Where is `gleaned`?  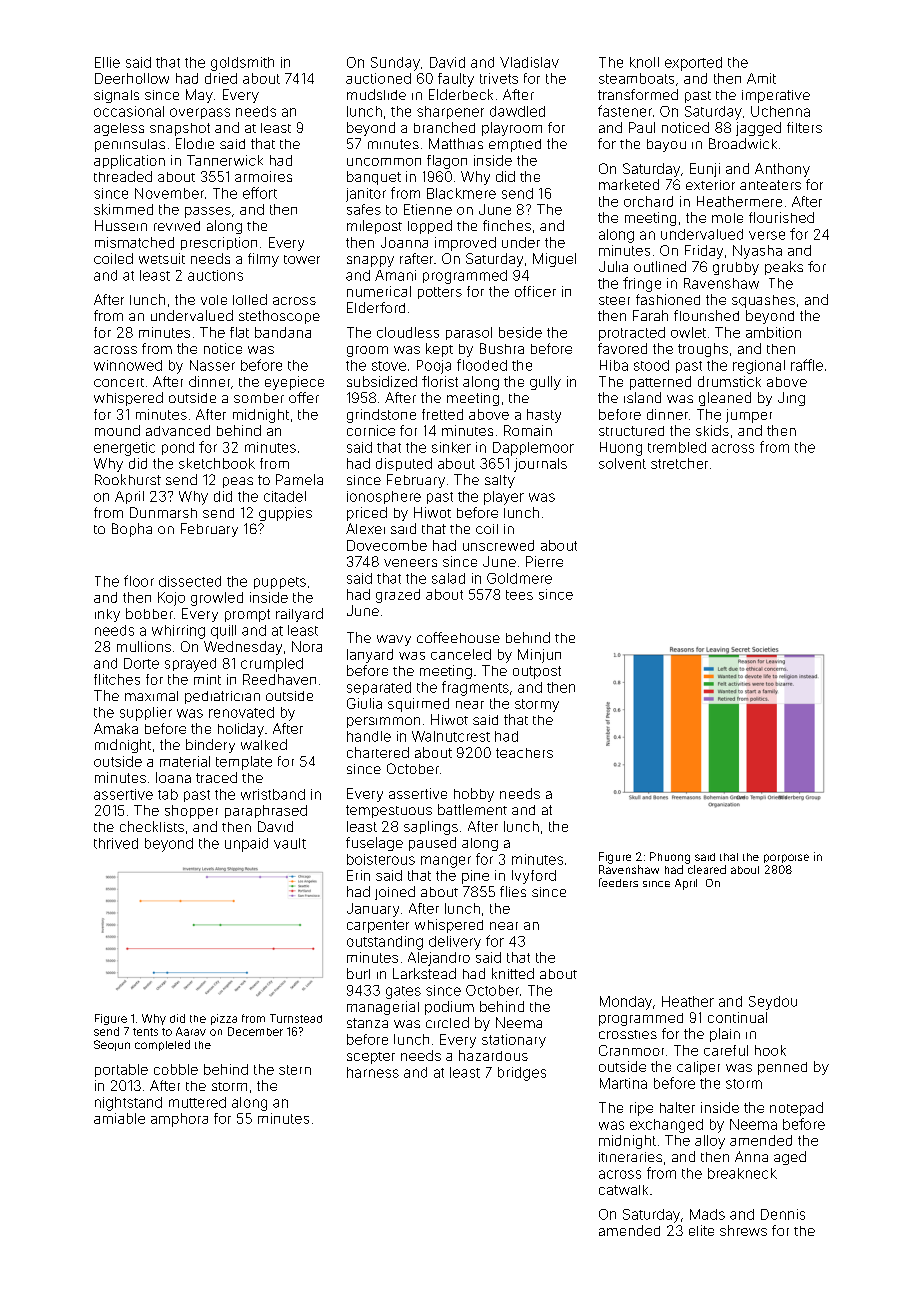 gleaned is located at coordinates (725, 399).
